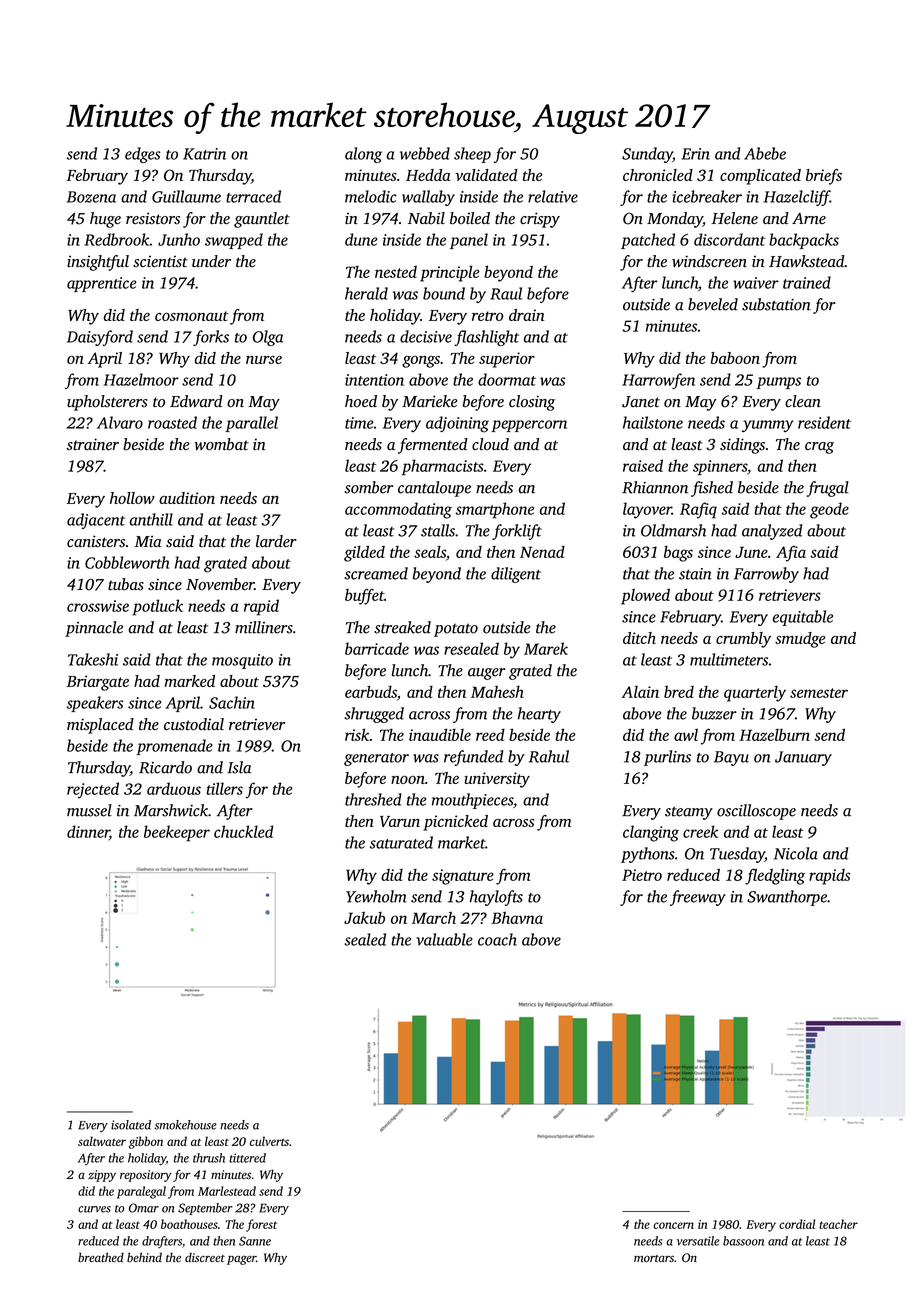 This screenshot has height=1308, width=924. I want to click on mortars, so click(654, 1258).
